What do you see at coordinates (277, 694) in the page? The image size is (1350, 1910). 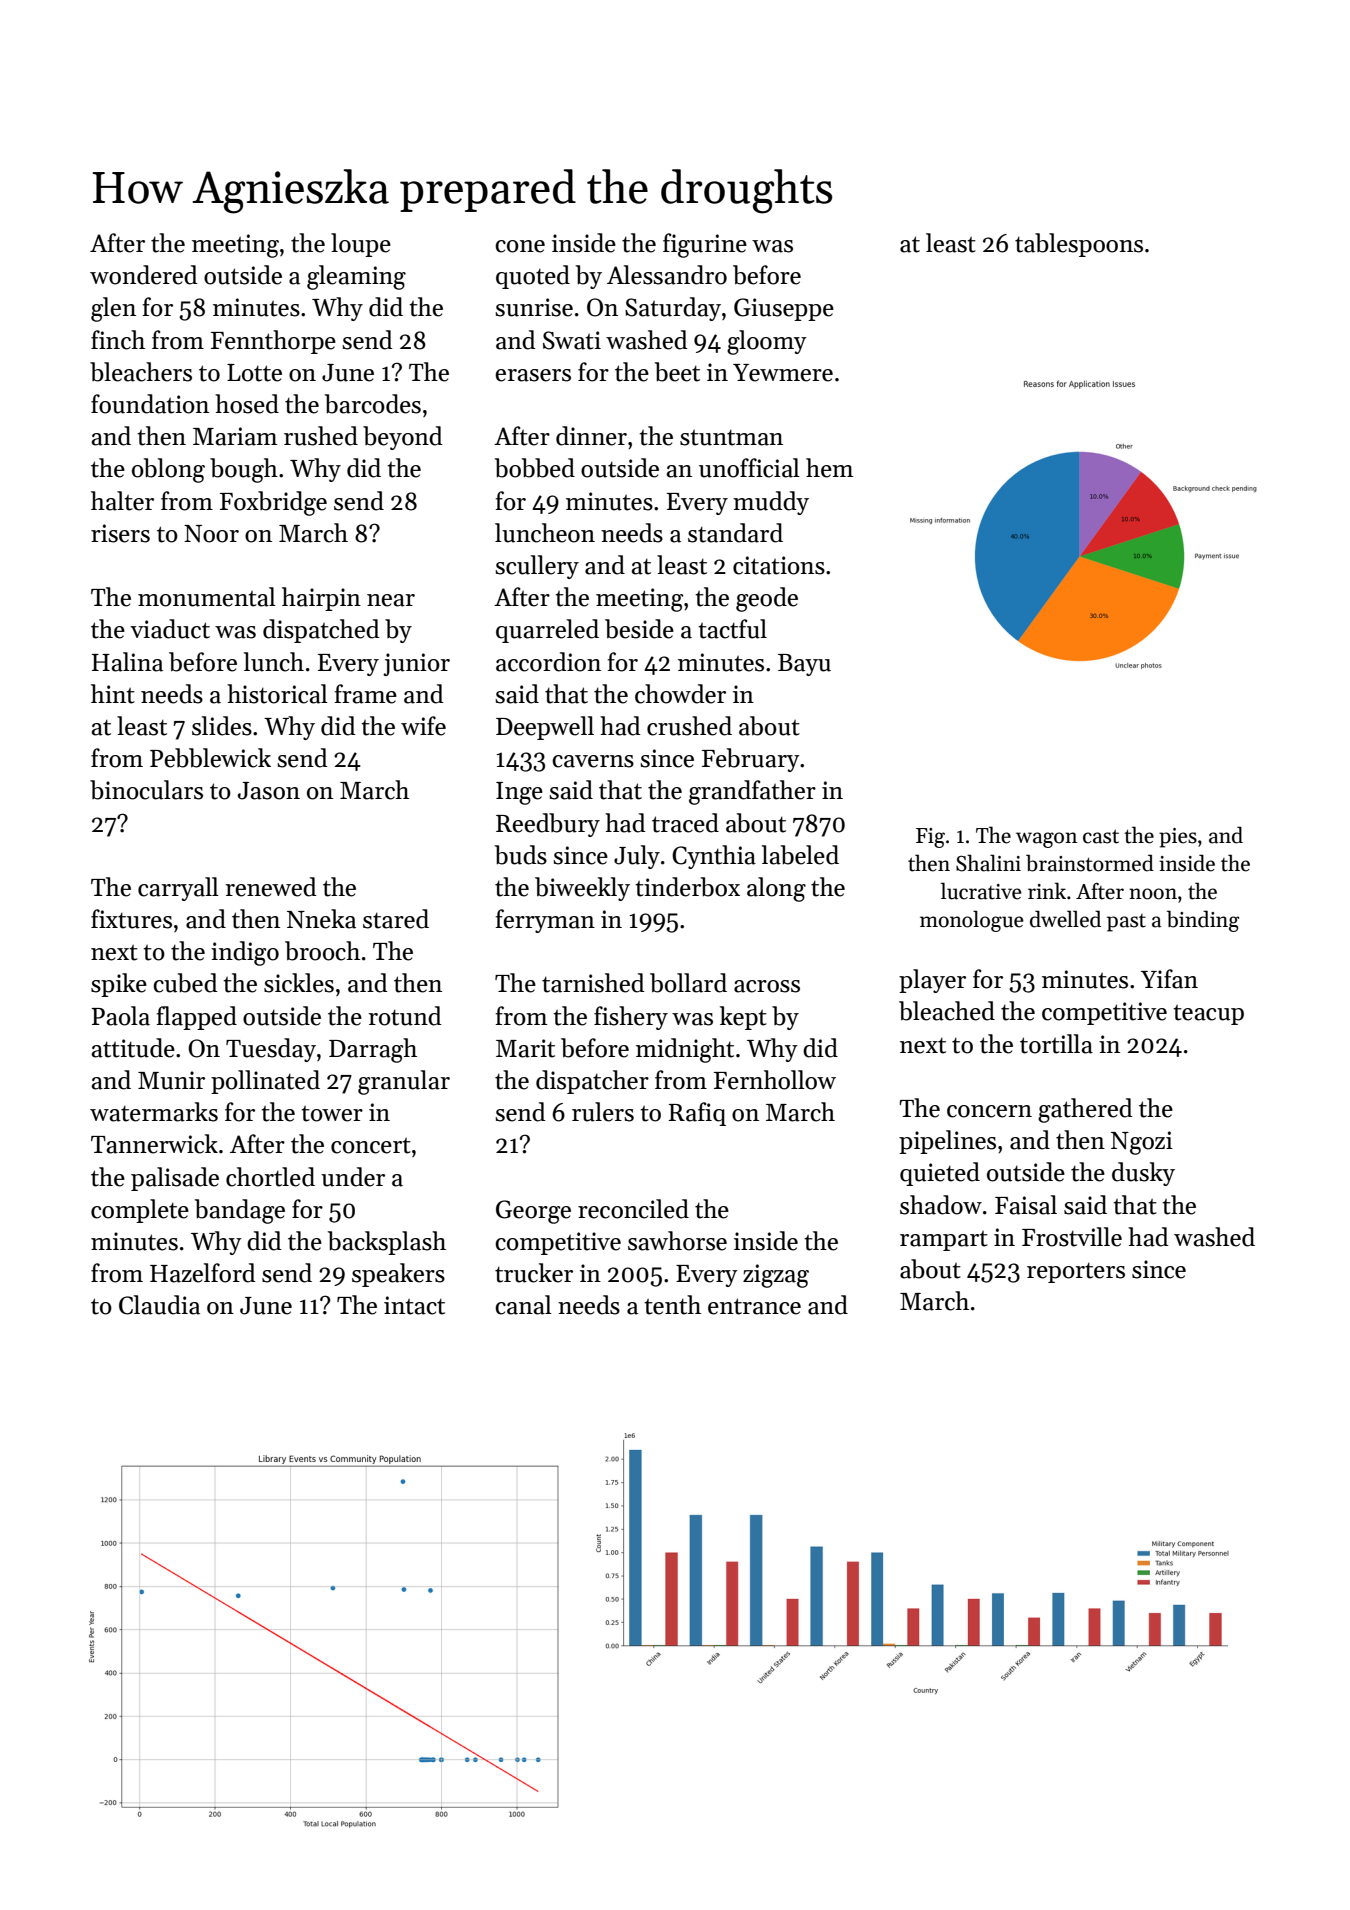 I see `historical` at bounding box center [277, 694].
